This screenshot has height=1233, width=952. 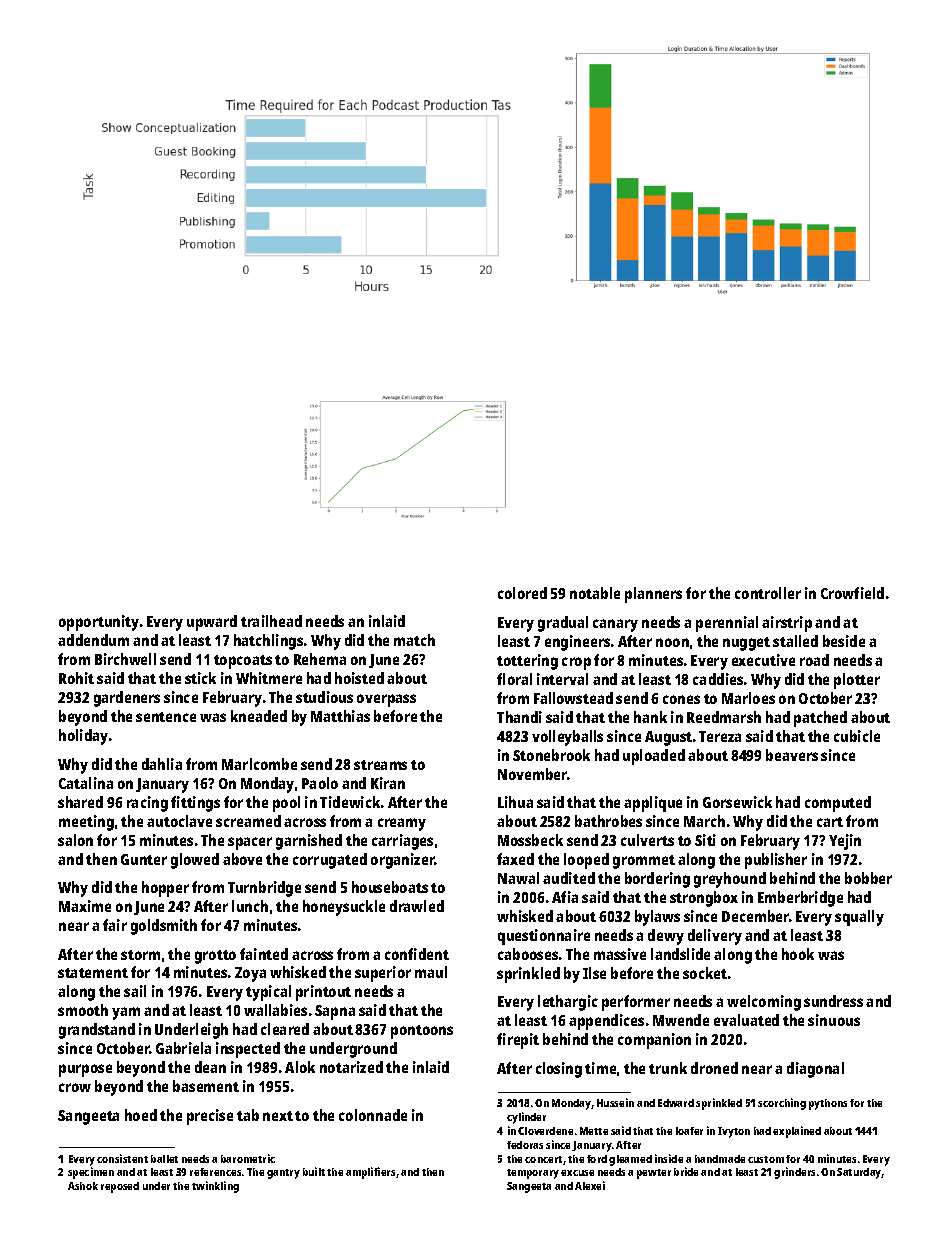 What do you see at coordinates (323, 993) in the screenshot?
I see `printout` at bounding box center [323, 993].
